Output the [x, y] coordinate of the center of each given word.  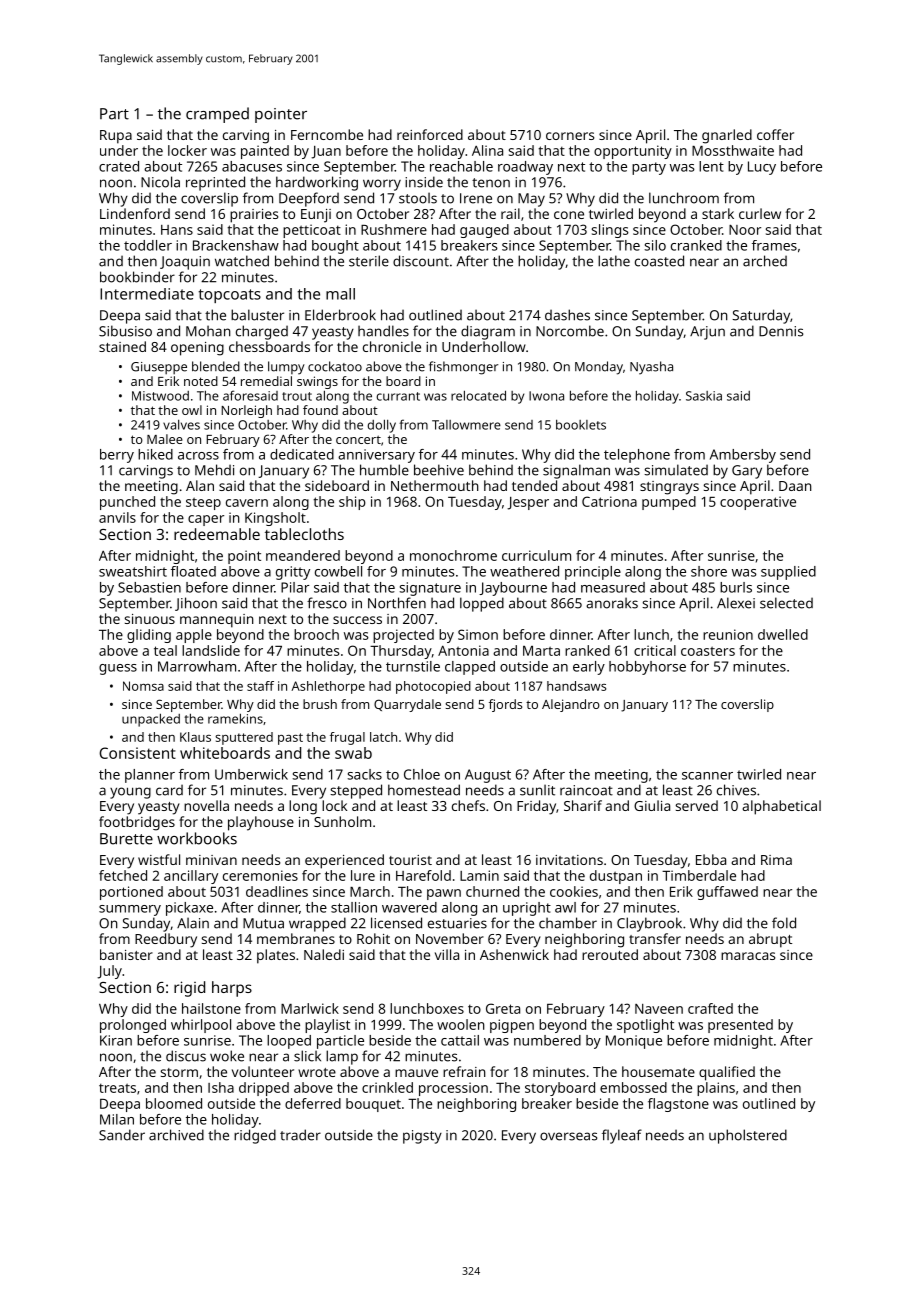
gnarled [727, 136]
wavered [409, 907]
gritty [293, 573]
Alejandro [571, 705]
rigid [189, 989]
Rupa [116, 137]
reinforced [430, 134]
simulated [676, 470]
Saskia [704, 396]
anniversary [376, 456]
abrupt [770, 940]
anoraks [612, 603]
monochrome [453, 555]
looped [289, 1042]
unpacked [151, 720]
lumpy [286, 368]
